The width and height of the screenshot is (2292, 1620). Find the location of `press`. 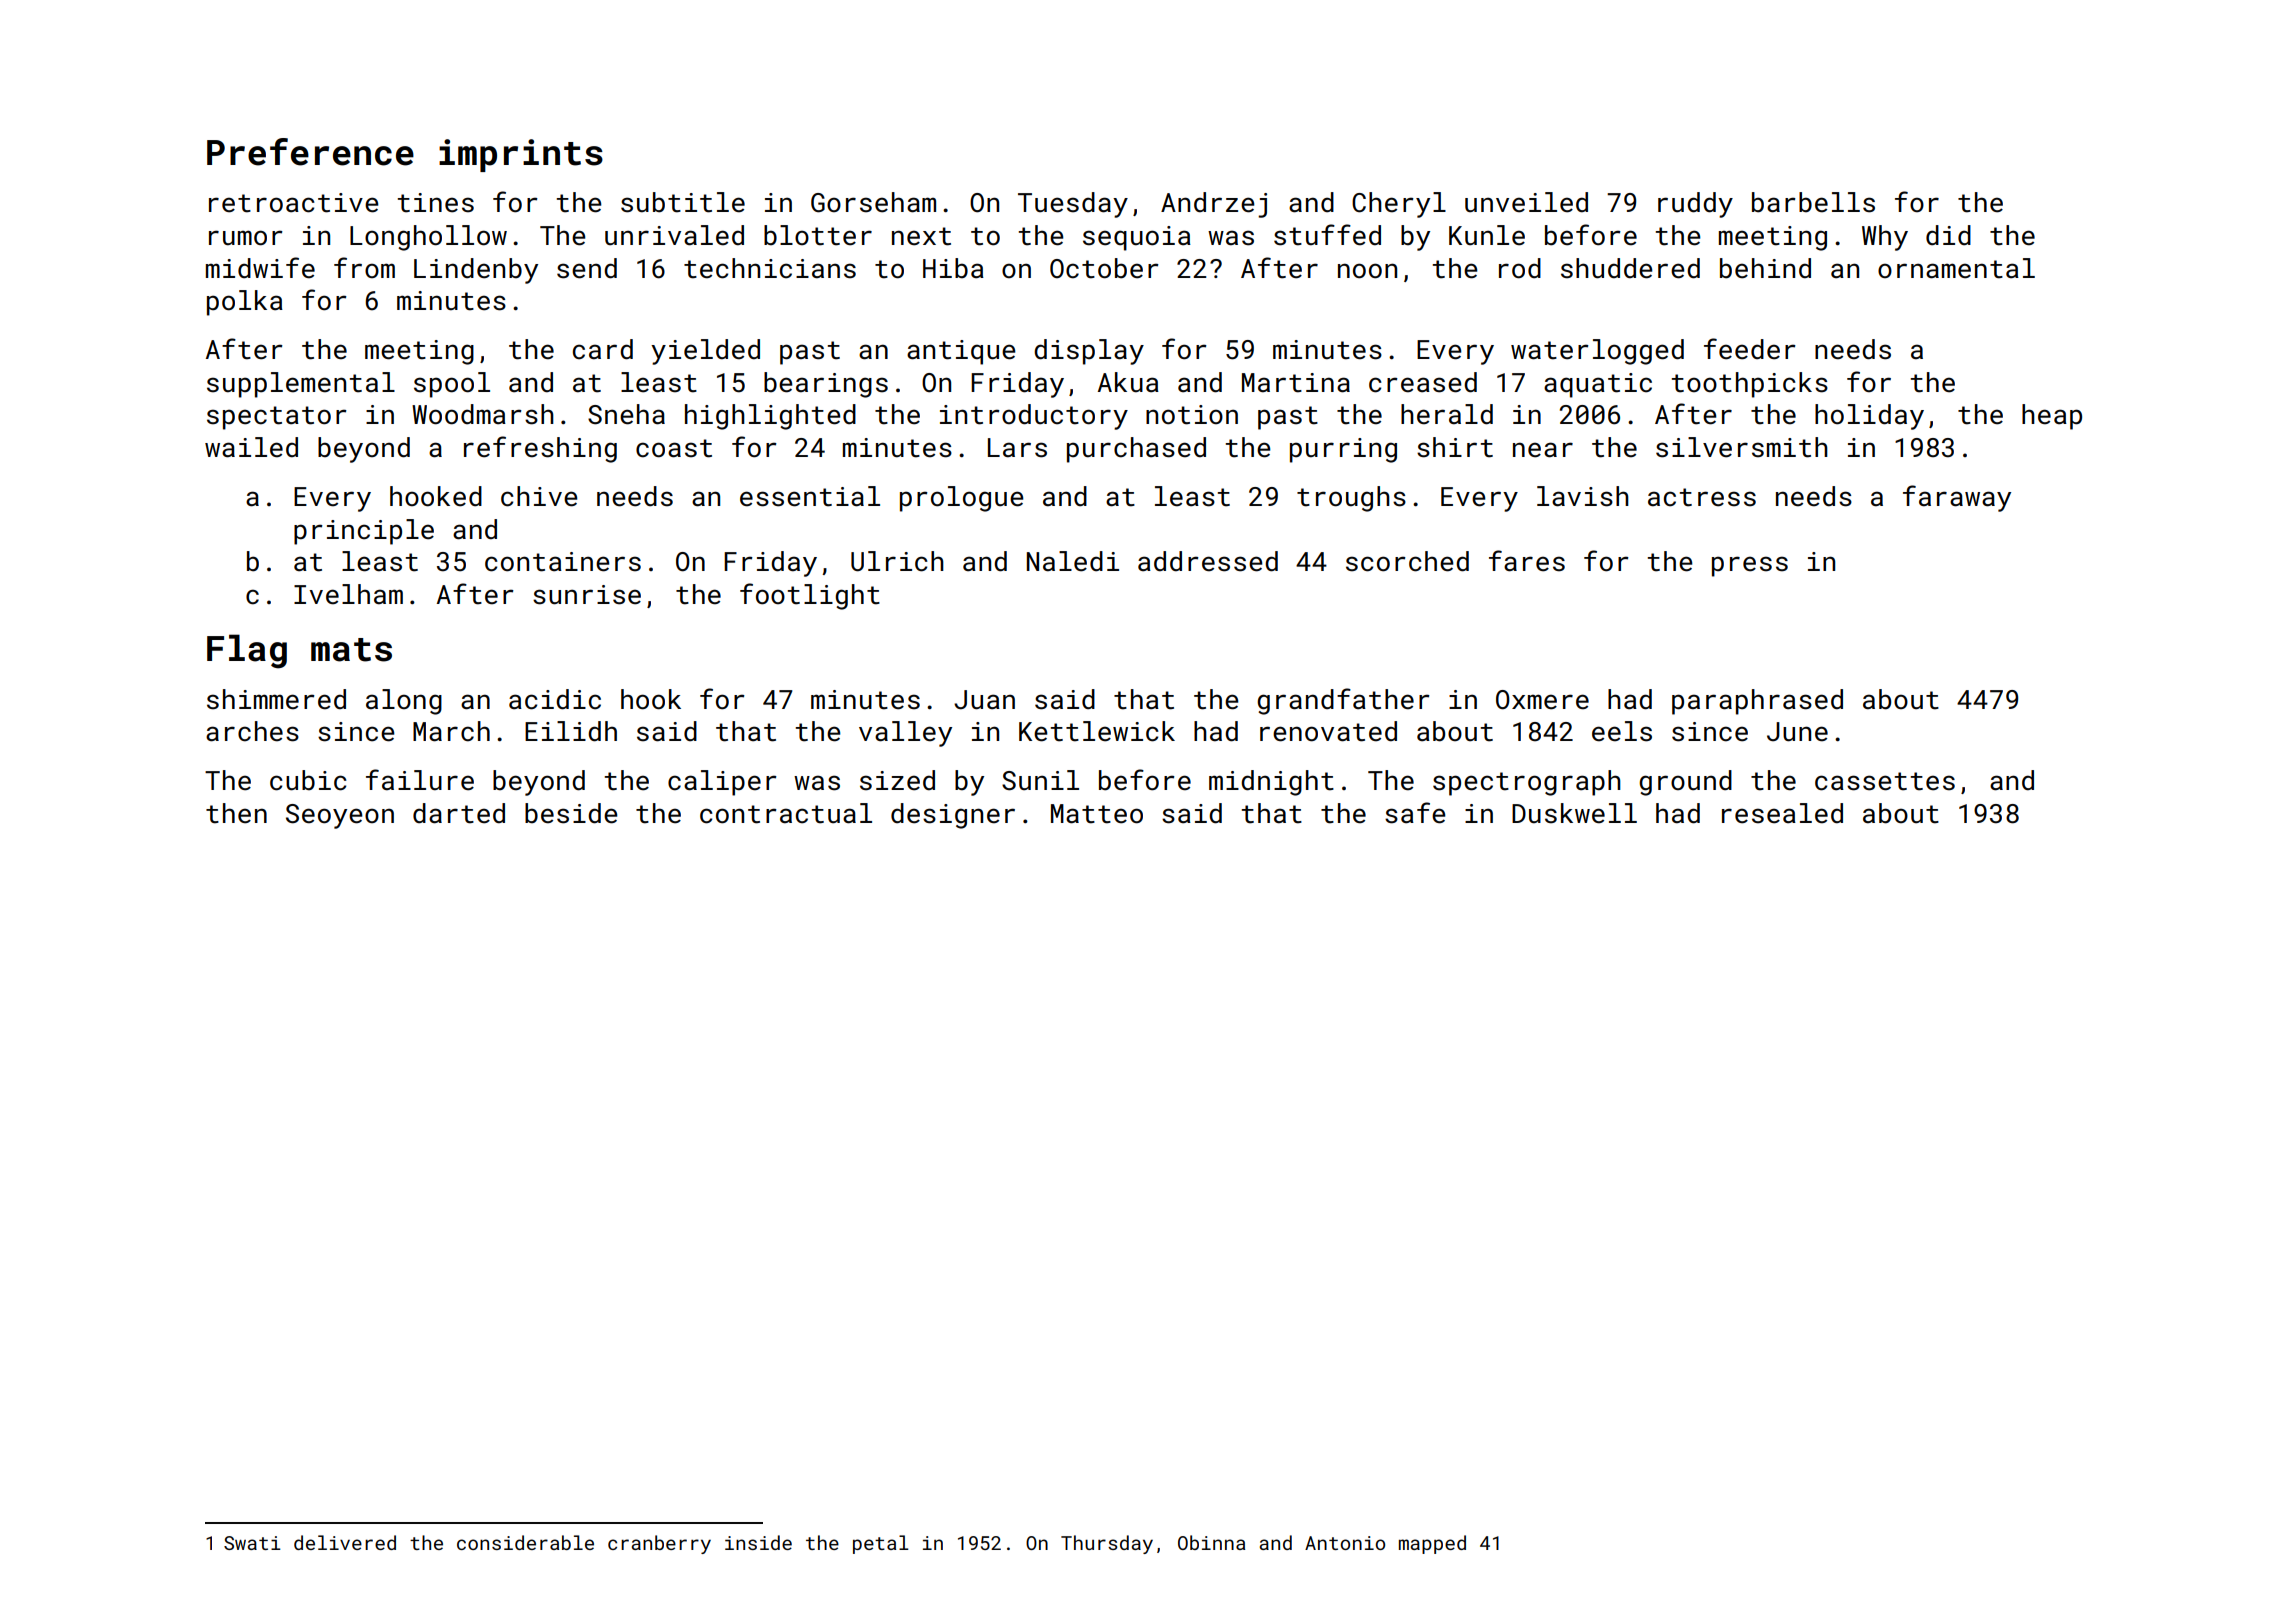

press is located at coordinates (1750, 566).
